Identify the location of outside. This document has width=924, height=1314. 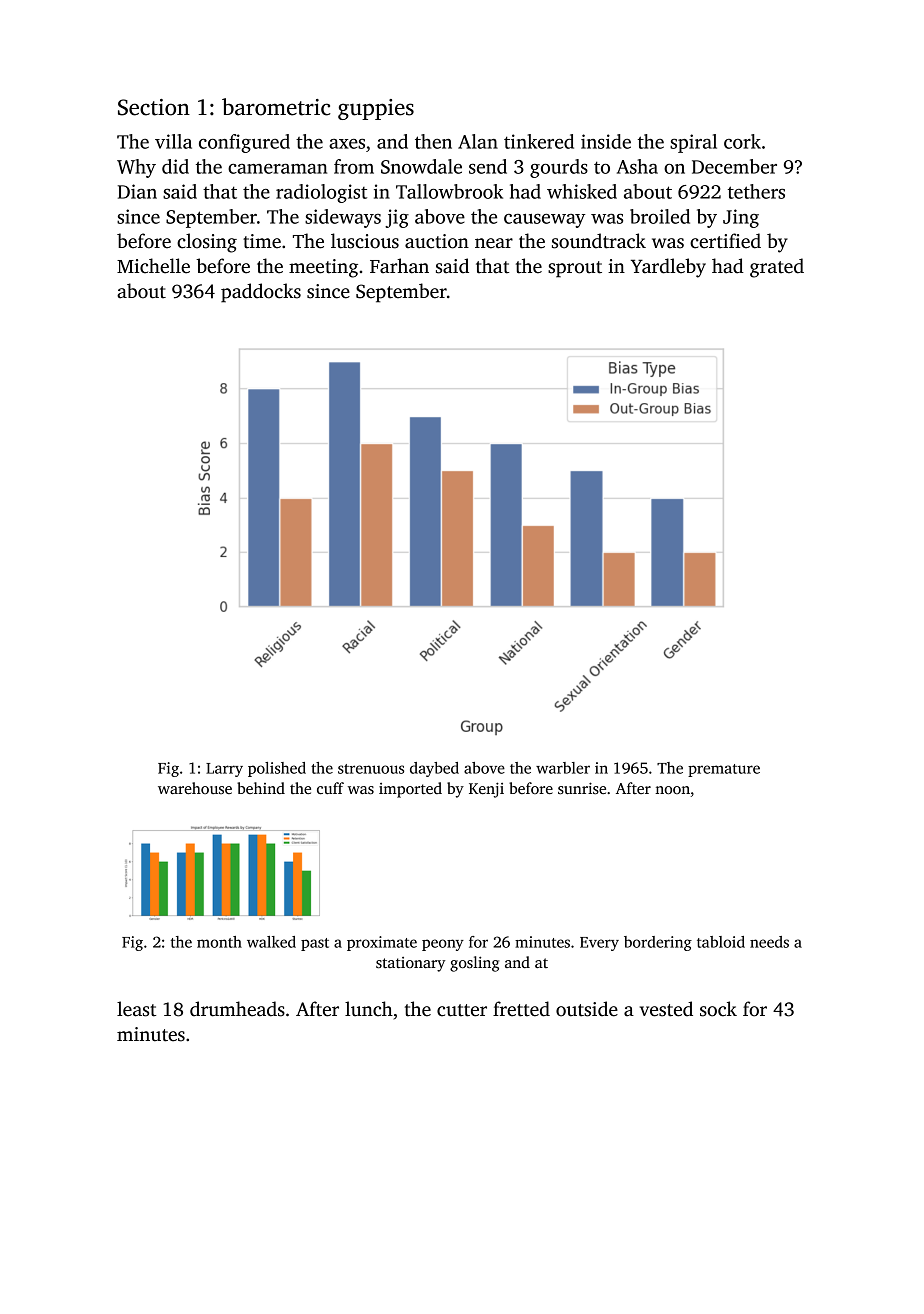
(587, 1009).
